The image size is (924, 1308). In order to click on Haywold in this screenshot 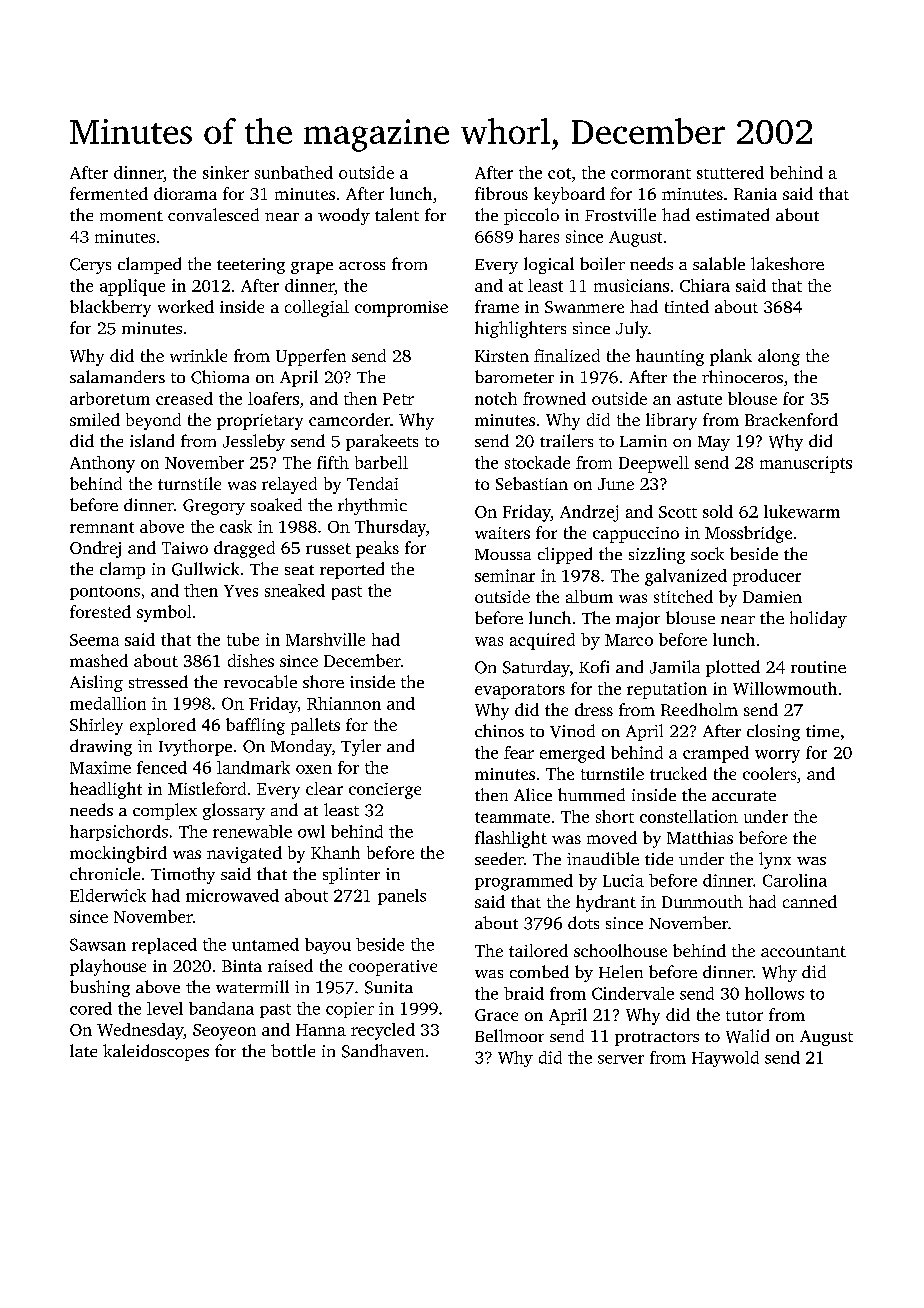, I will do `click(725, 1059)`.
